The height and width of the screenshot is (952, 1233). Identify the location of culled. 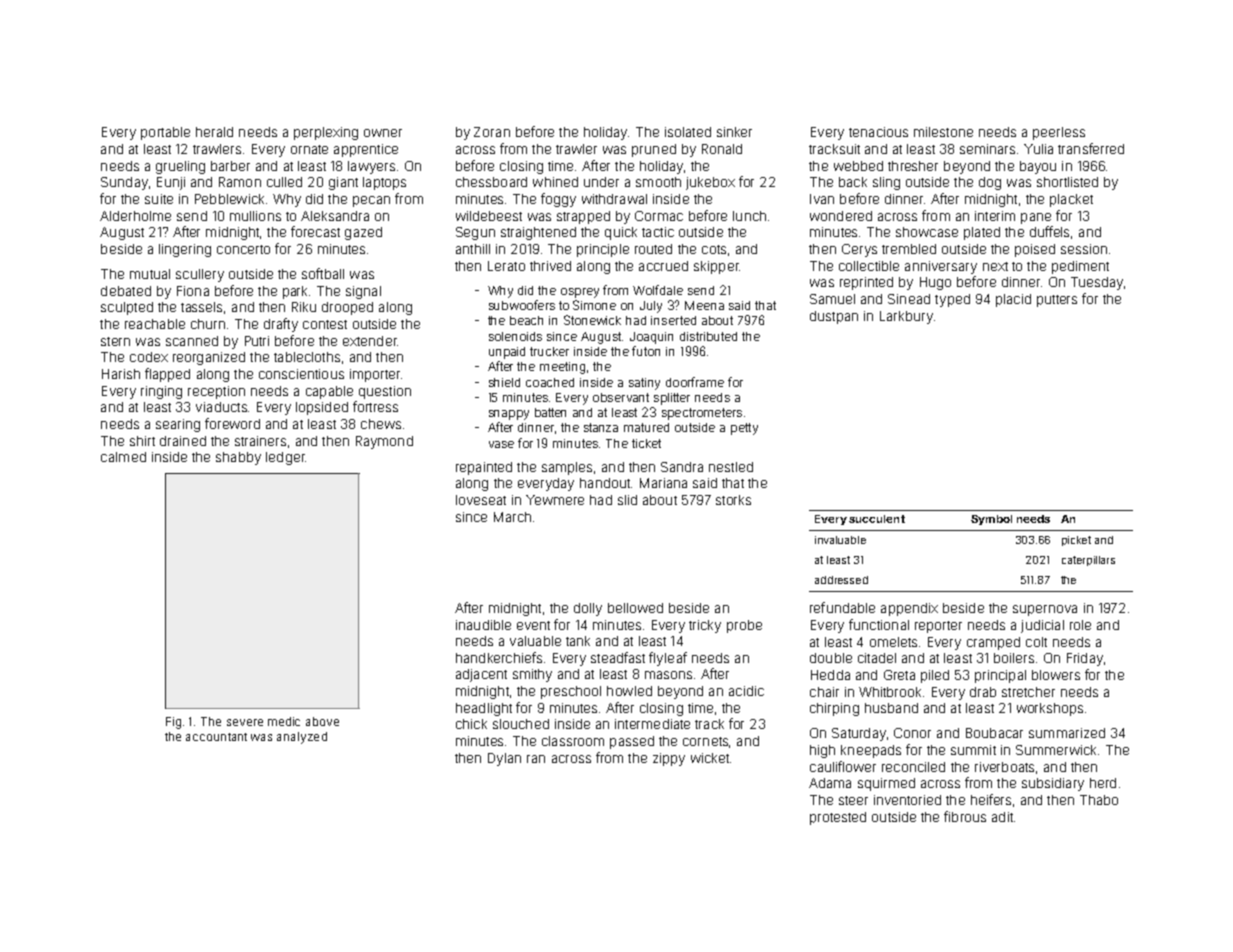
(284, 182).
